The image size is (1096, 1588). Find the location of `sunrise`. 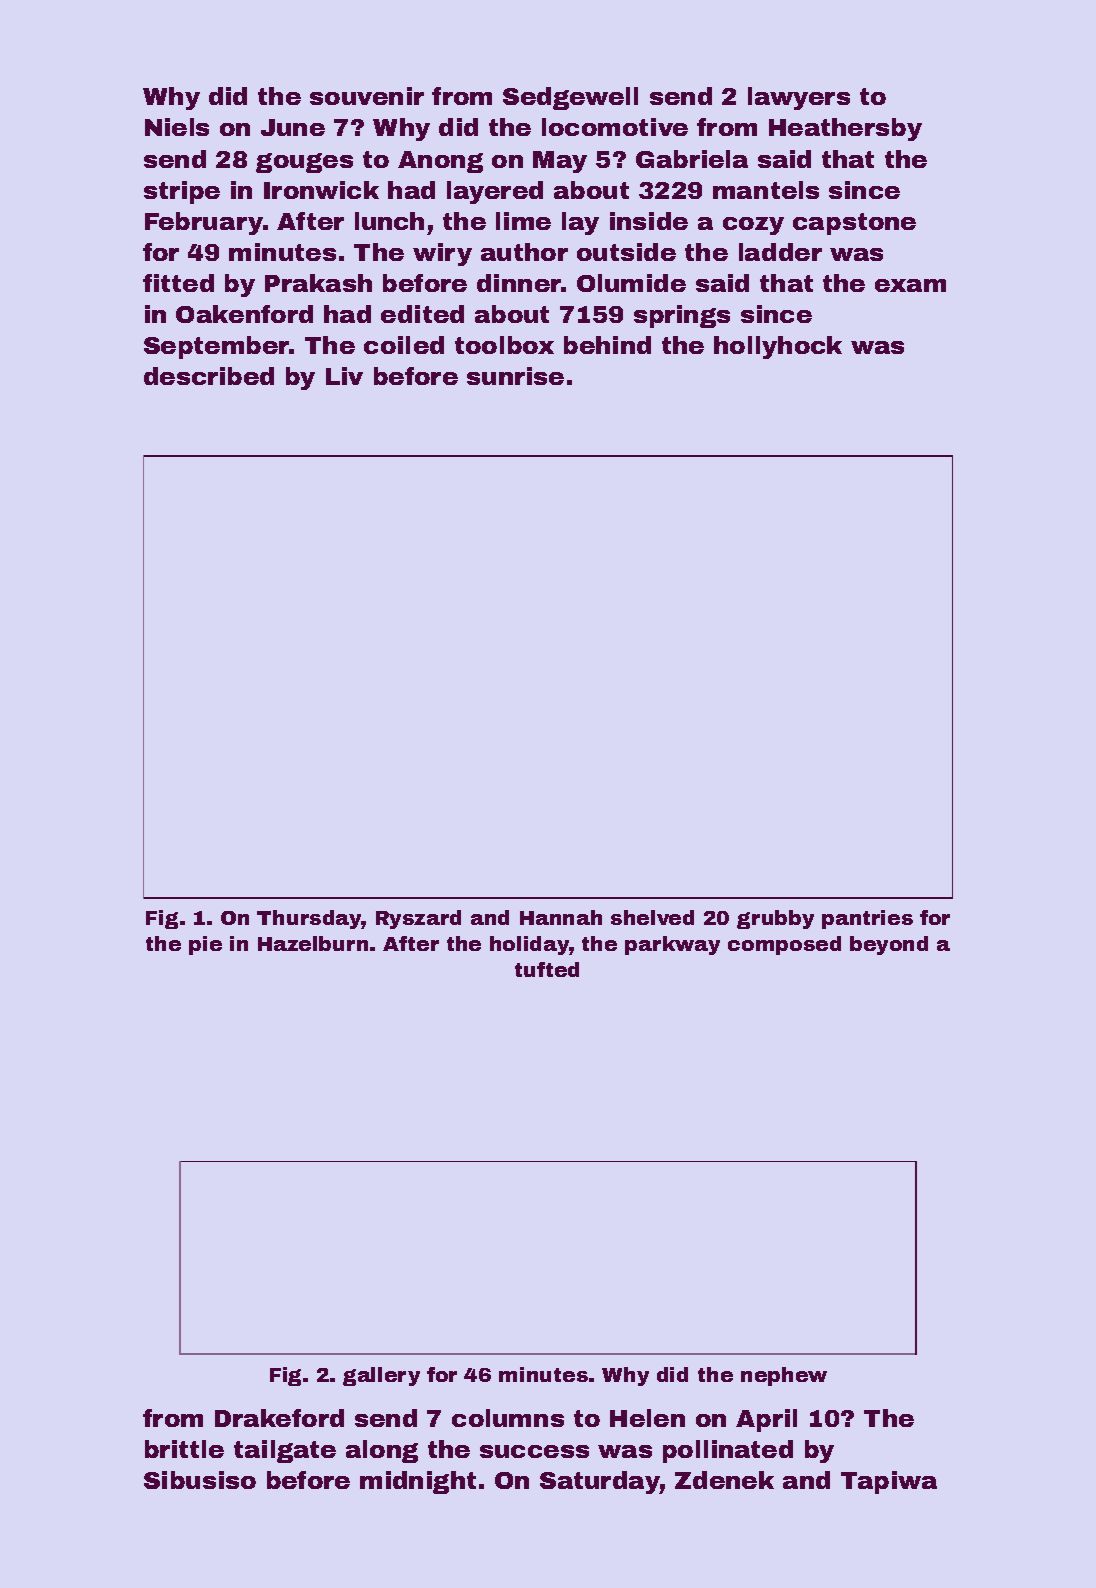

sunrise is located at coordinates (515, 376).
